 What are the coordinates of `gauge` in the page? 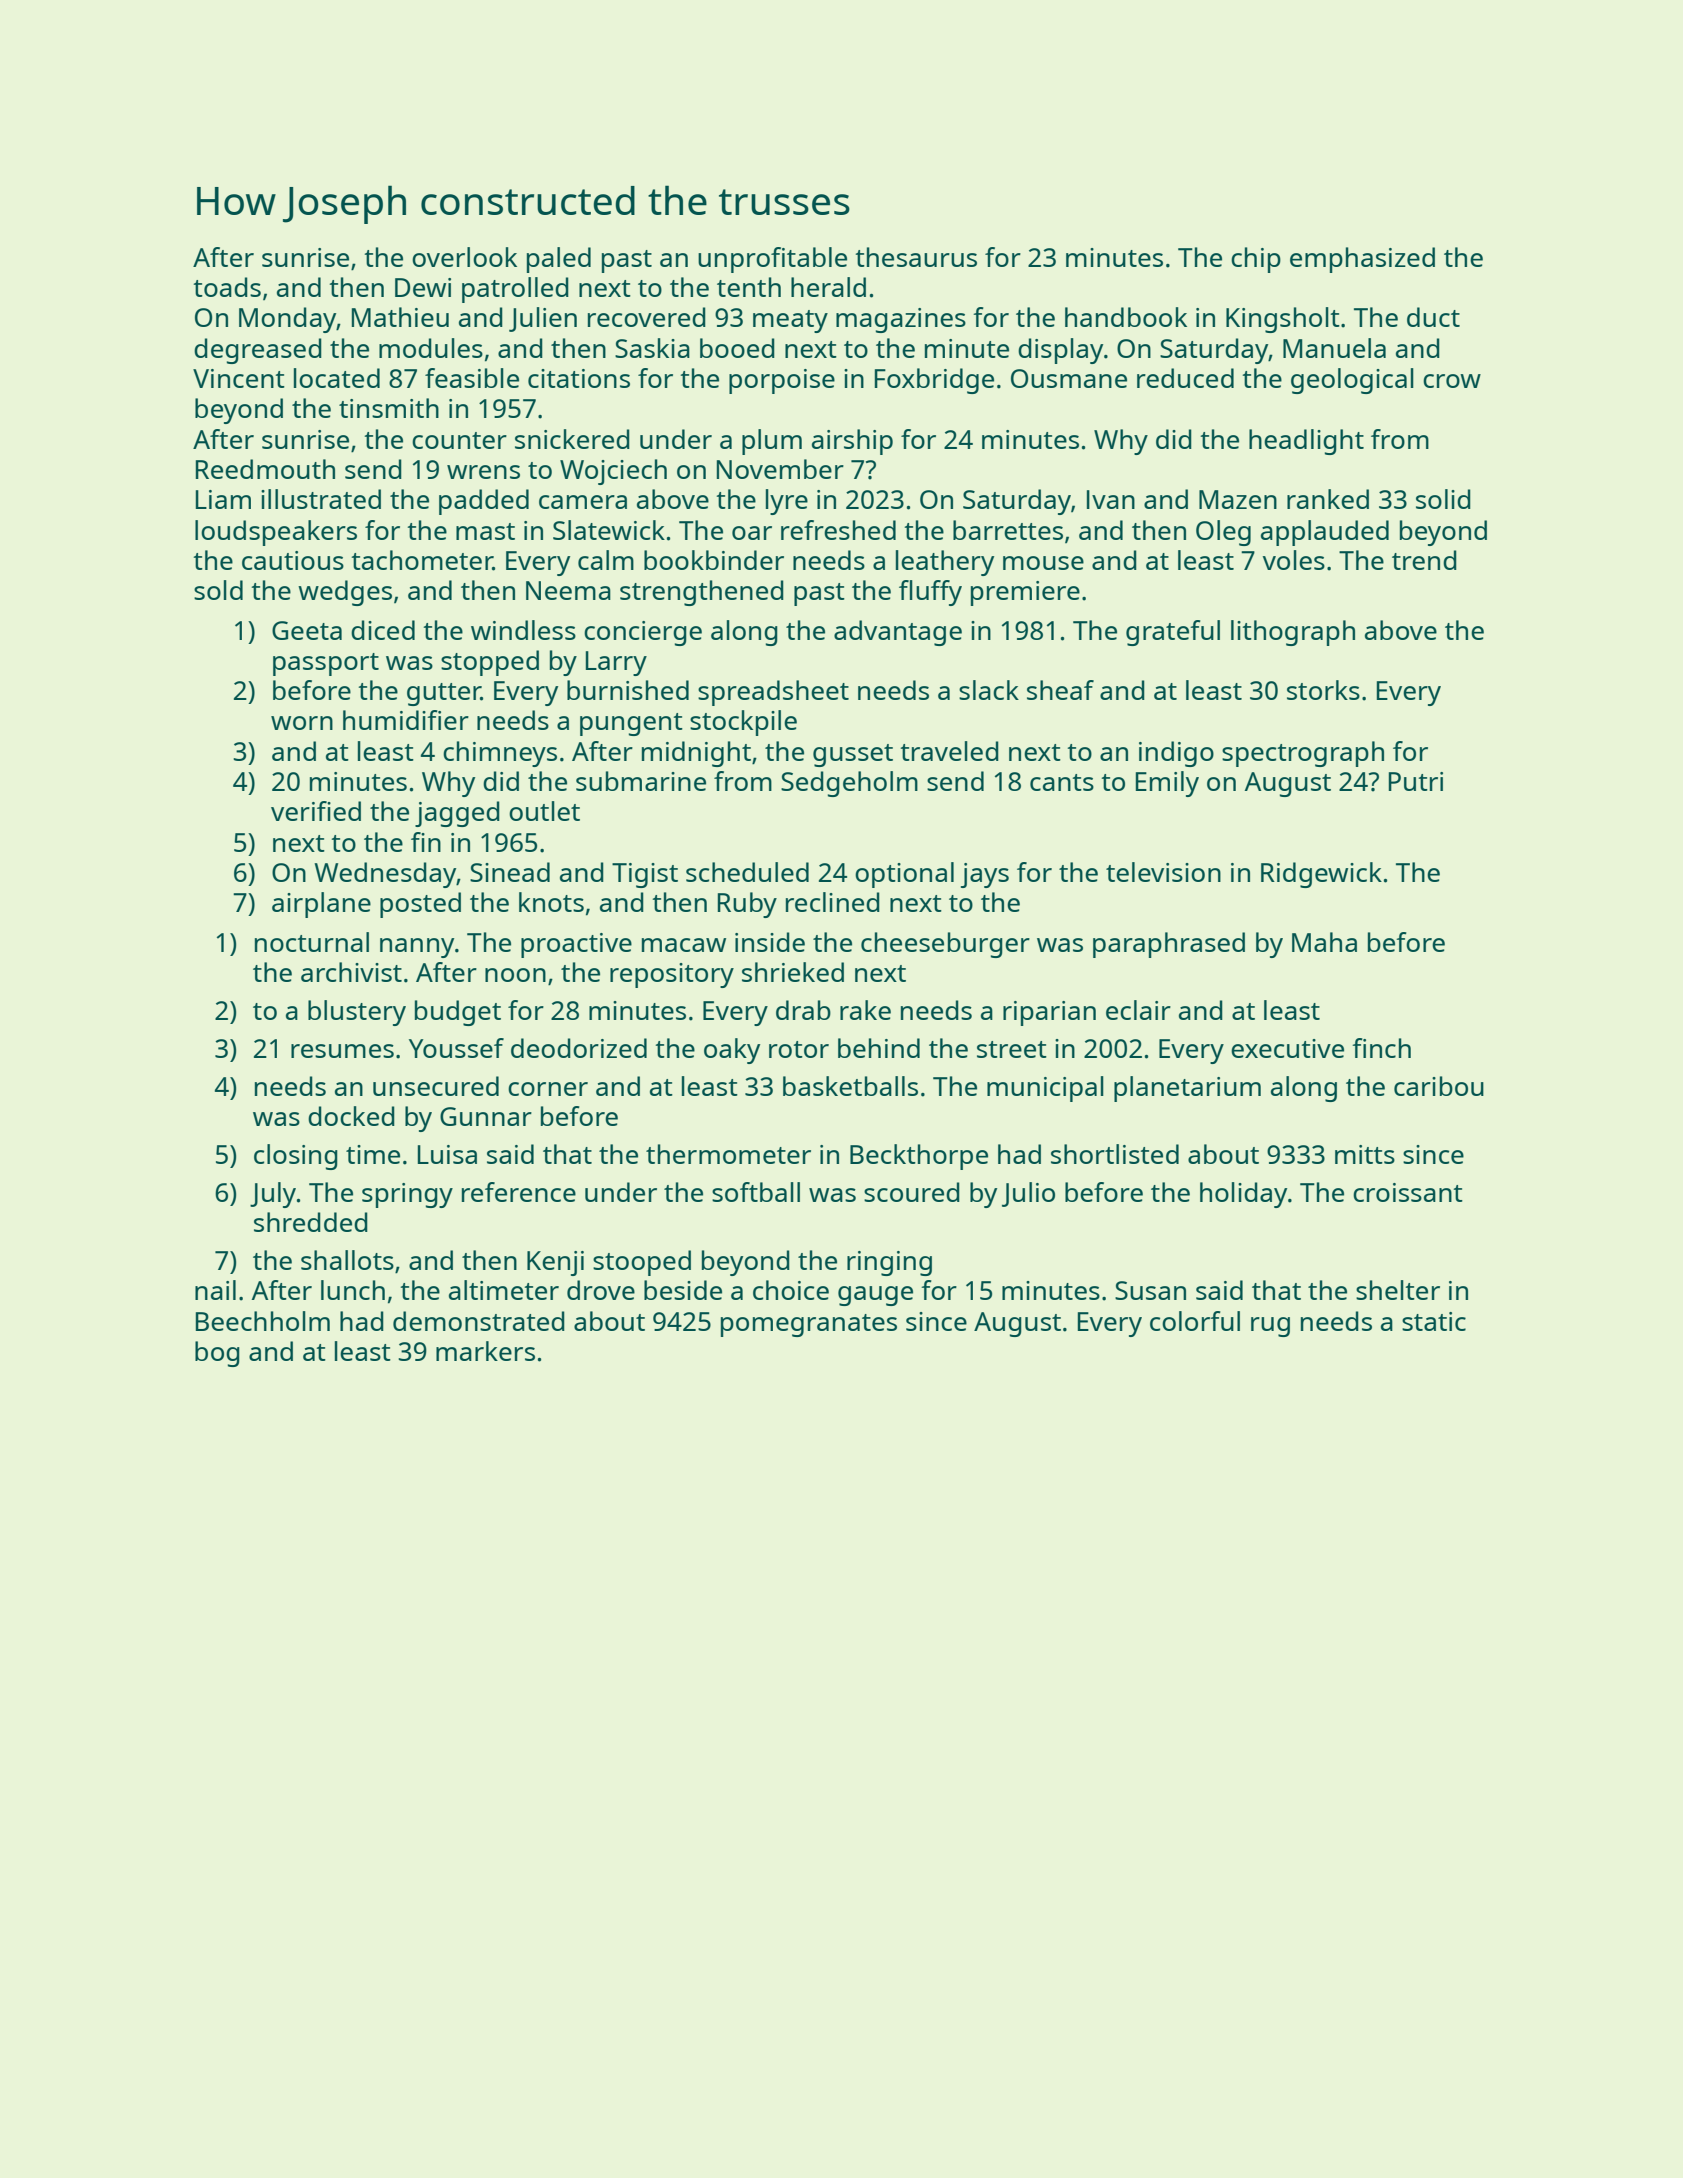 It's located at (875, 1296).
